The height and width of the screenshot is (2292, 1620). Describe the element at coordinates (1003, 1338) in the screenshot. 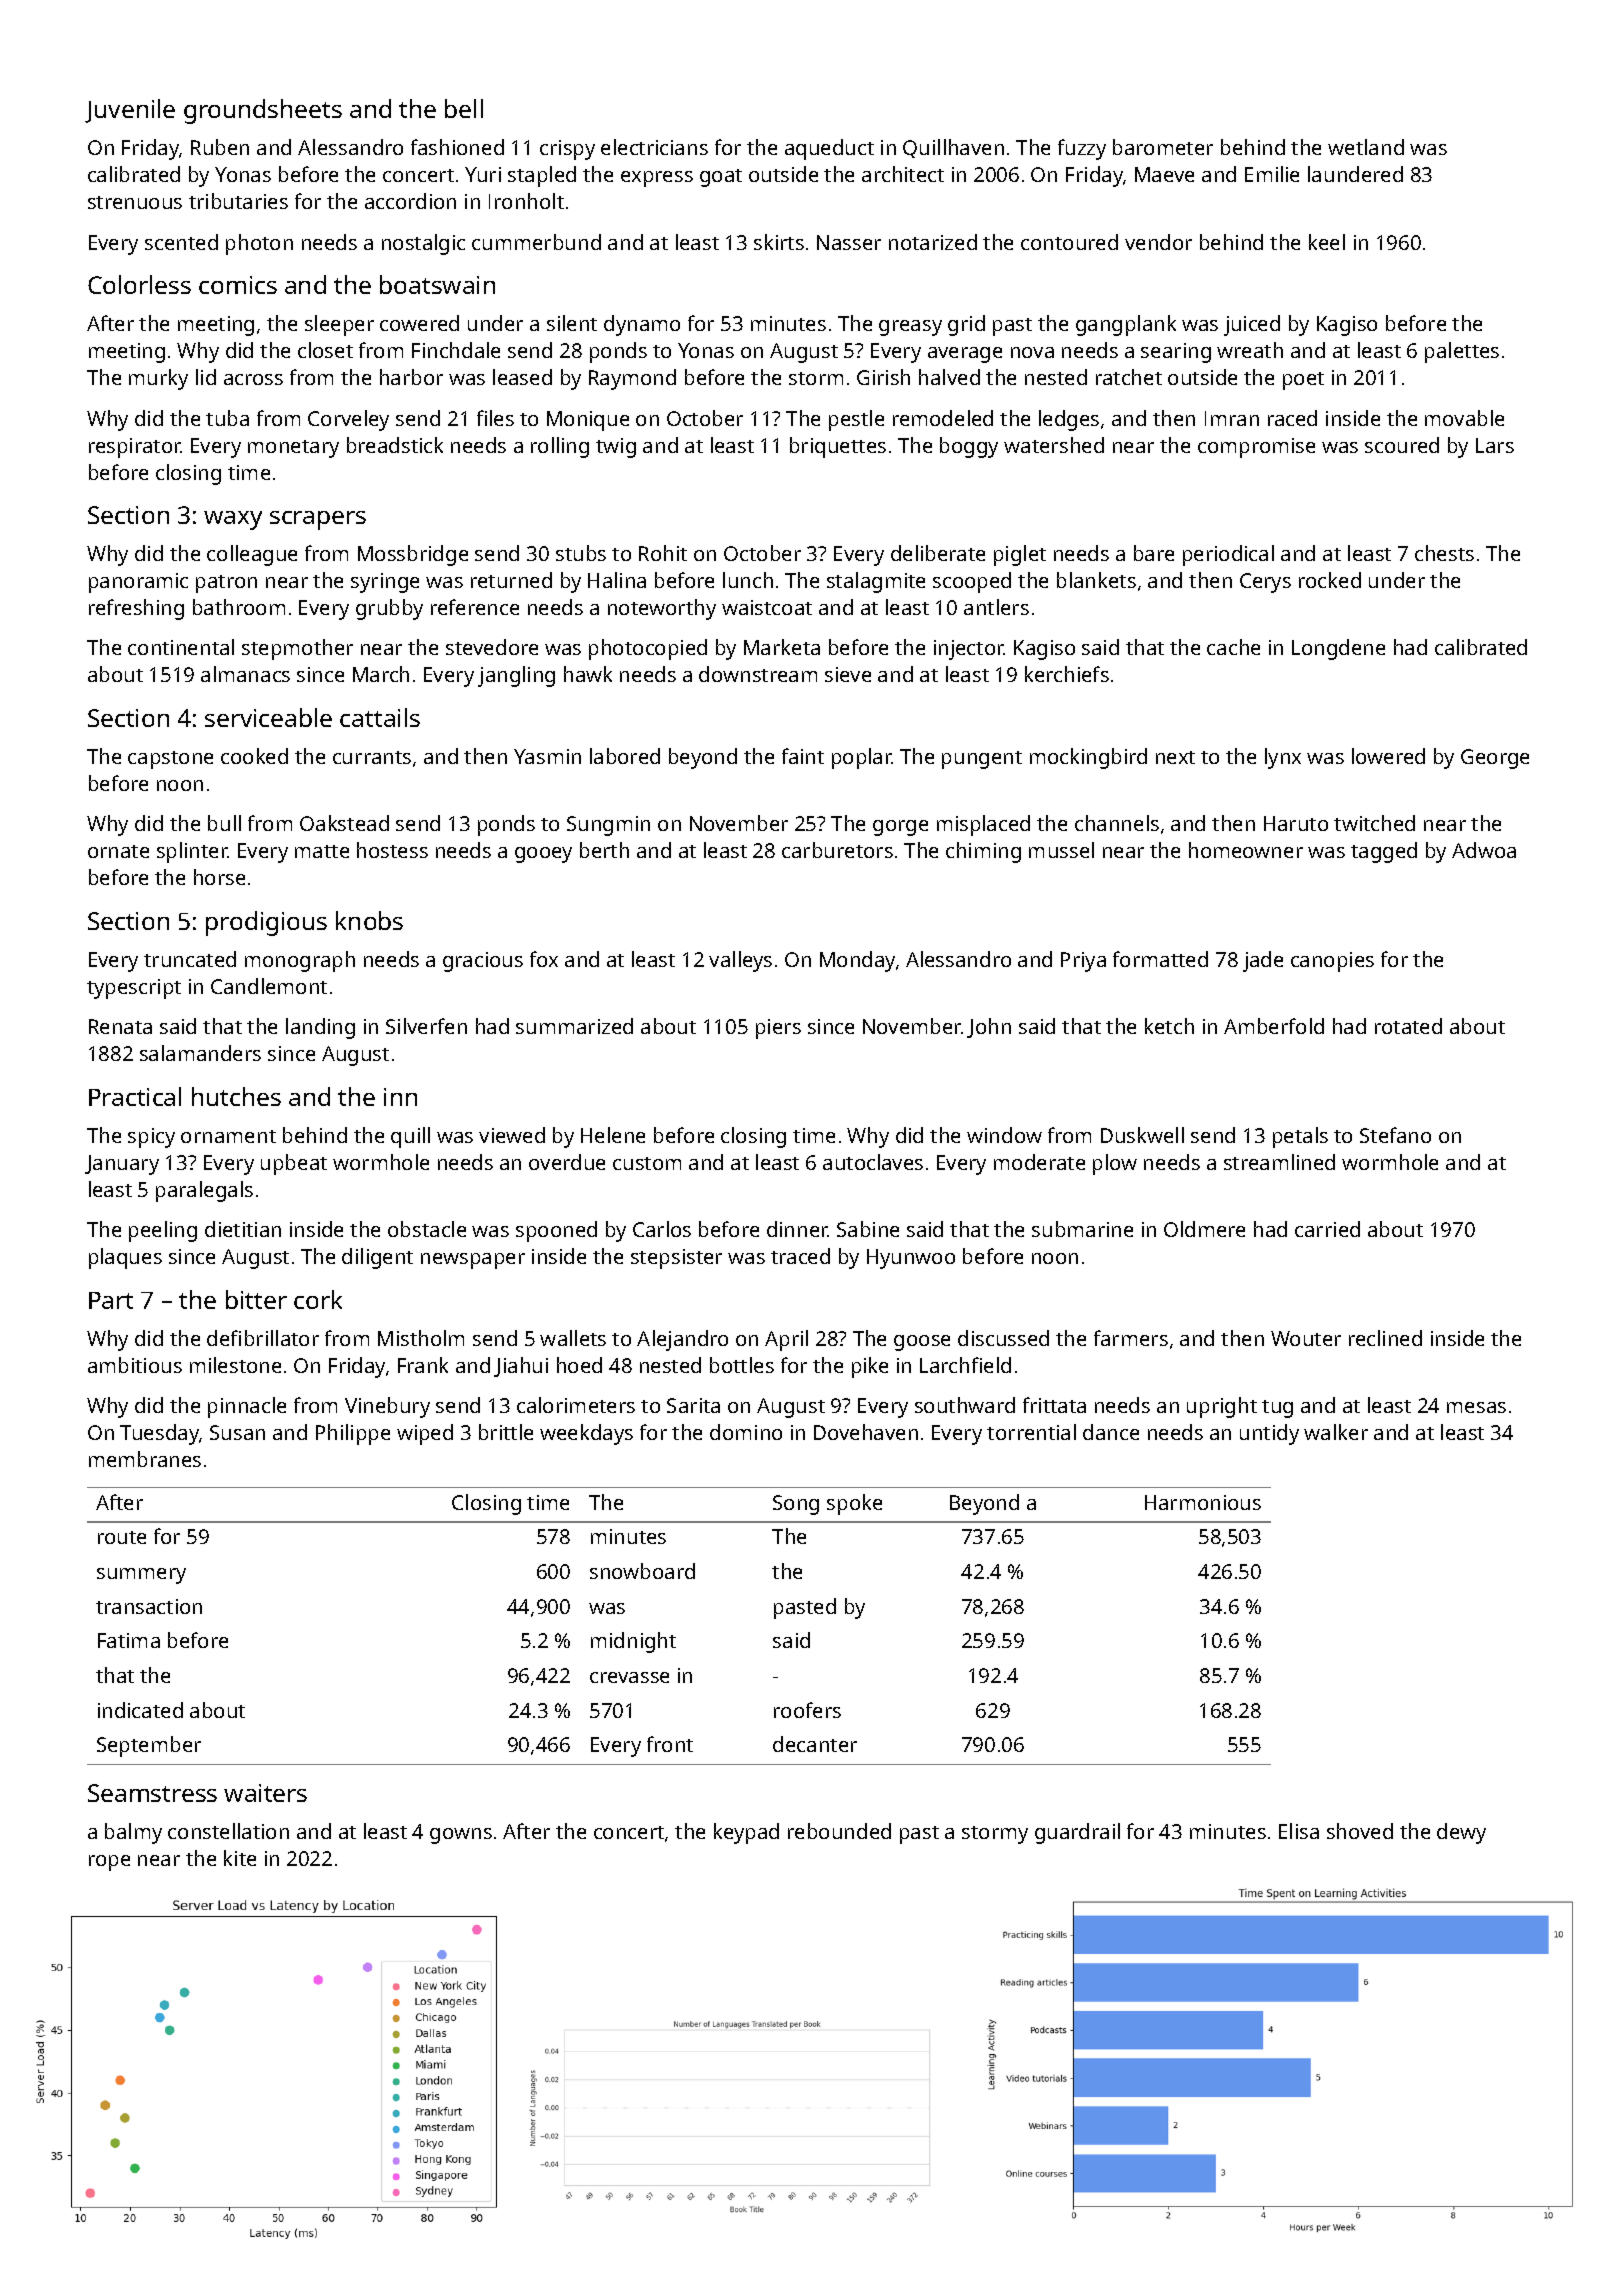

I see `discussed` at that location.
